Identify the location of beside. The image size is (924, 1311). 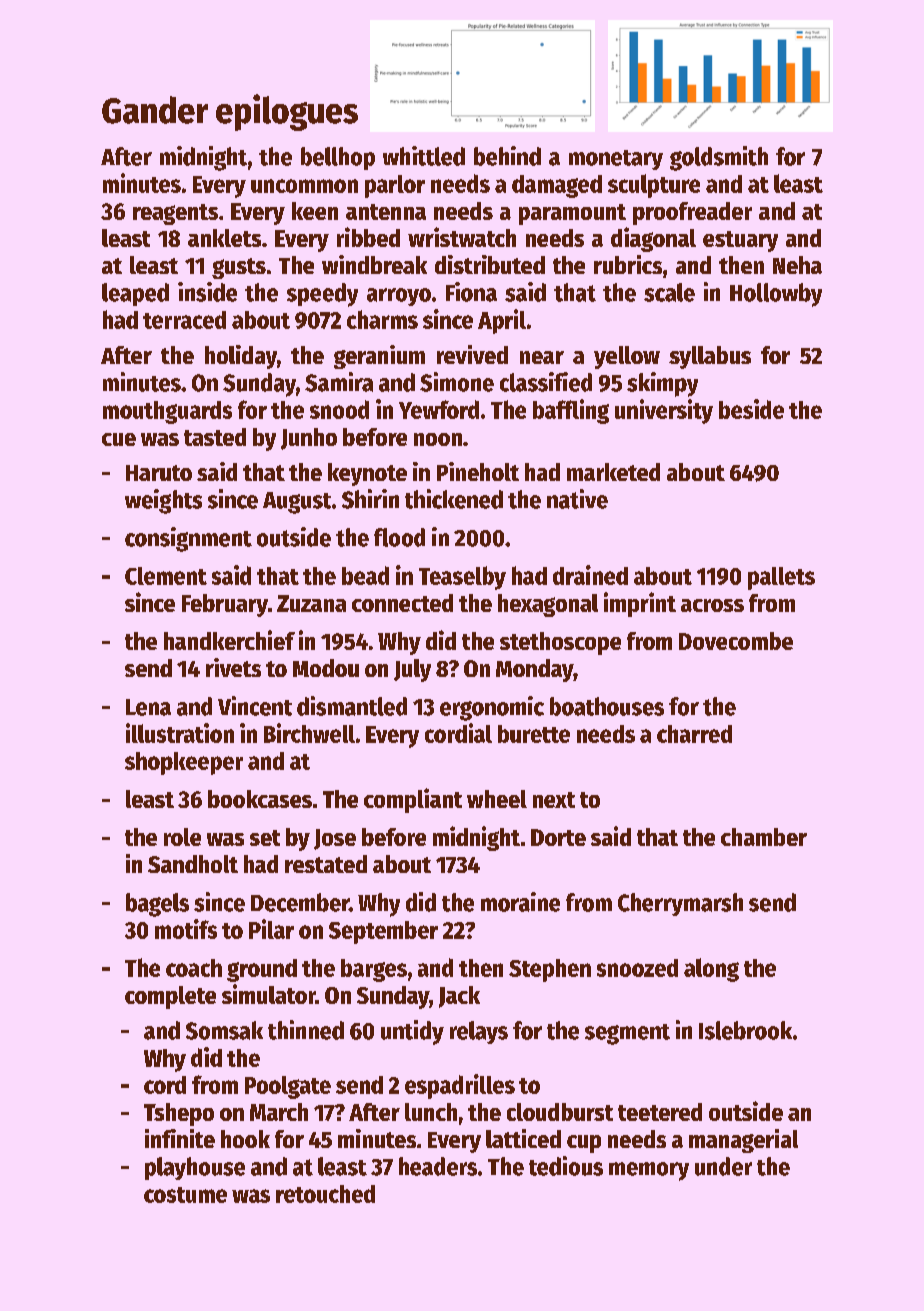
(751, 409).
